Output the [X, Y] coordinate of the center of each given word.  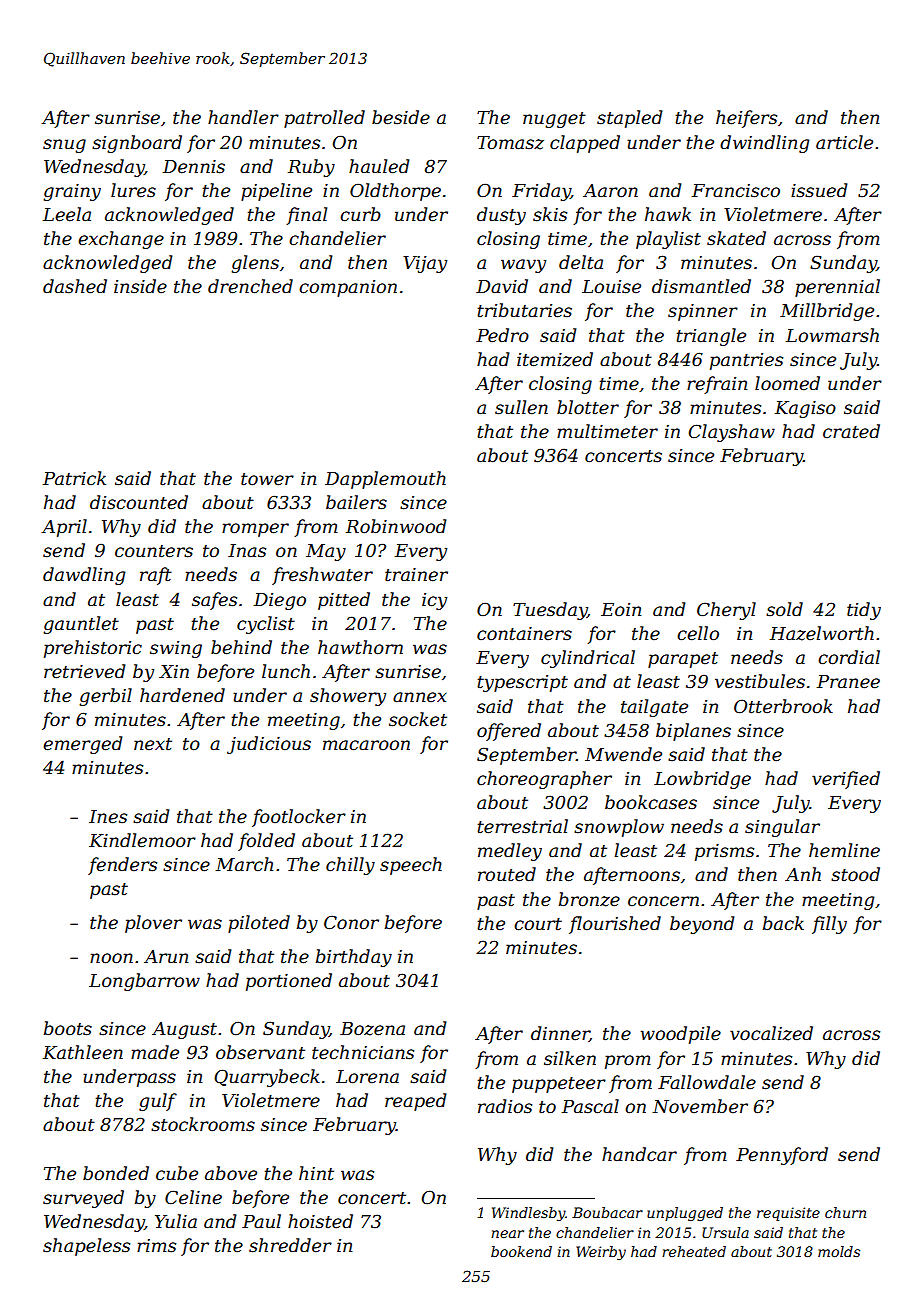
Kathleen [83, 1052]
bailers [356, 502]
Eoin [621, 609]
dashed [75, 286]
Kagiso [805, 409]
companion [348, 288]
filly [829, 925]
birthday [354, 958]
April [64, 528]
